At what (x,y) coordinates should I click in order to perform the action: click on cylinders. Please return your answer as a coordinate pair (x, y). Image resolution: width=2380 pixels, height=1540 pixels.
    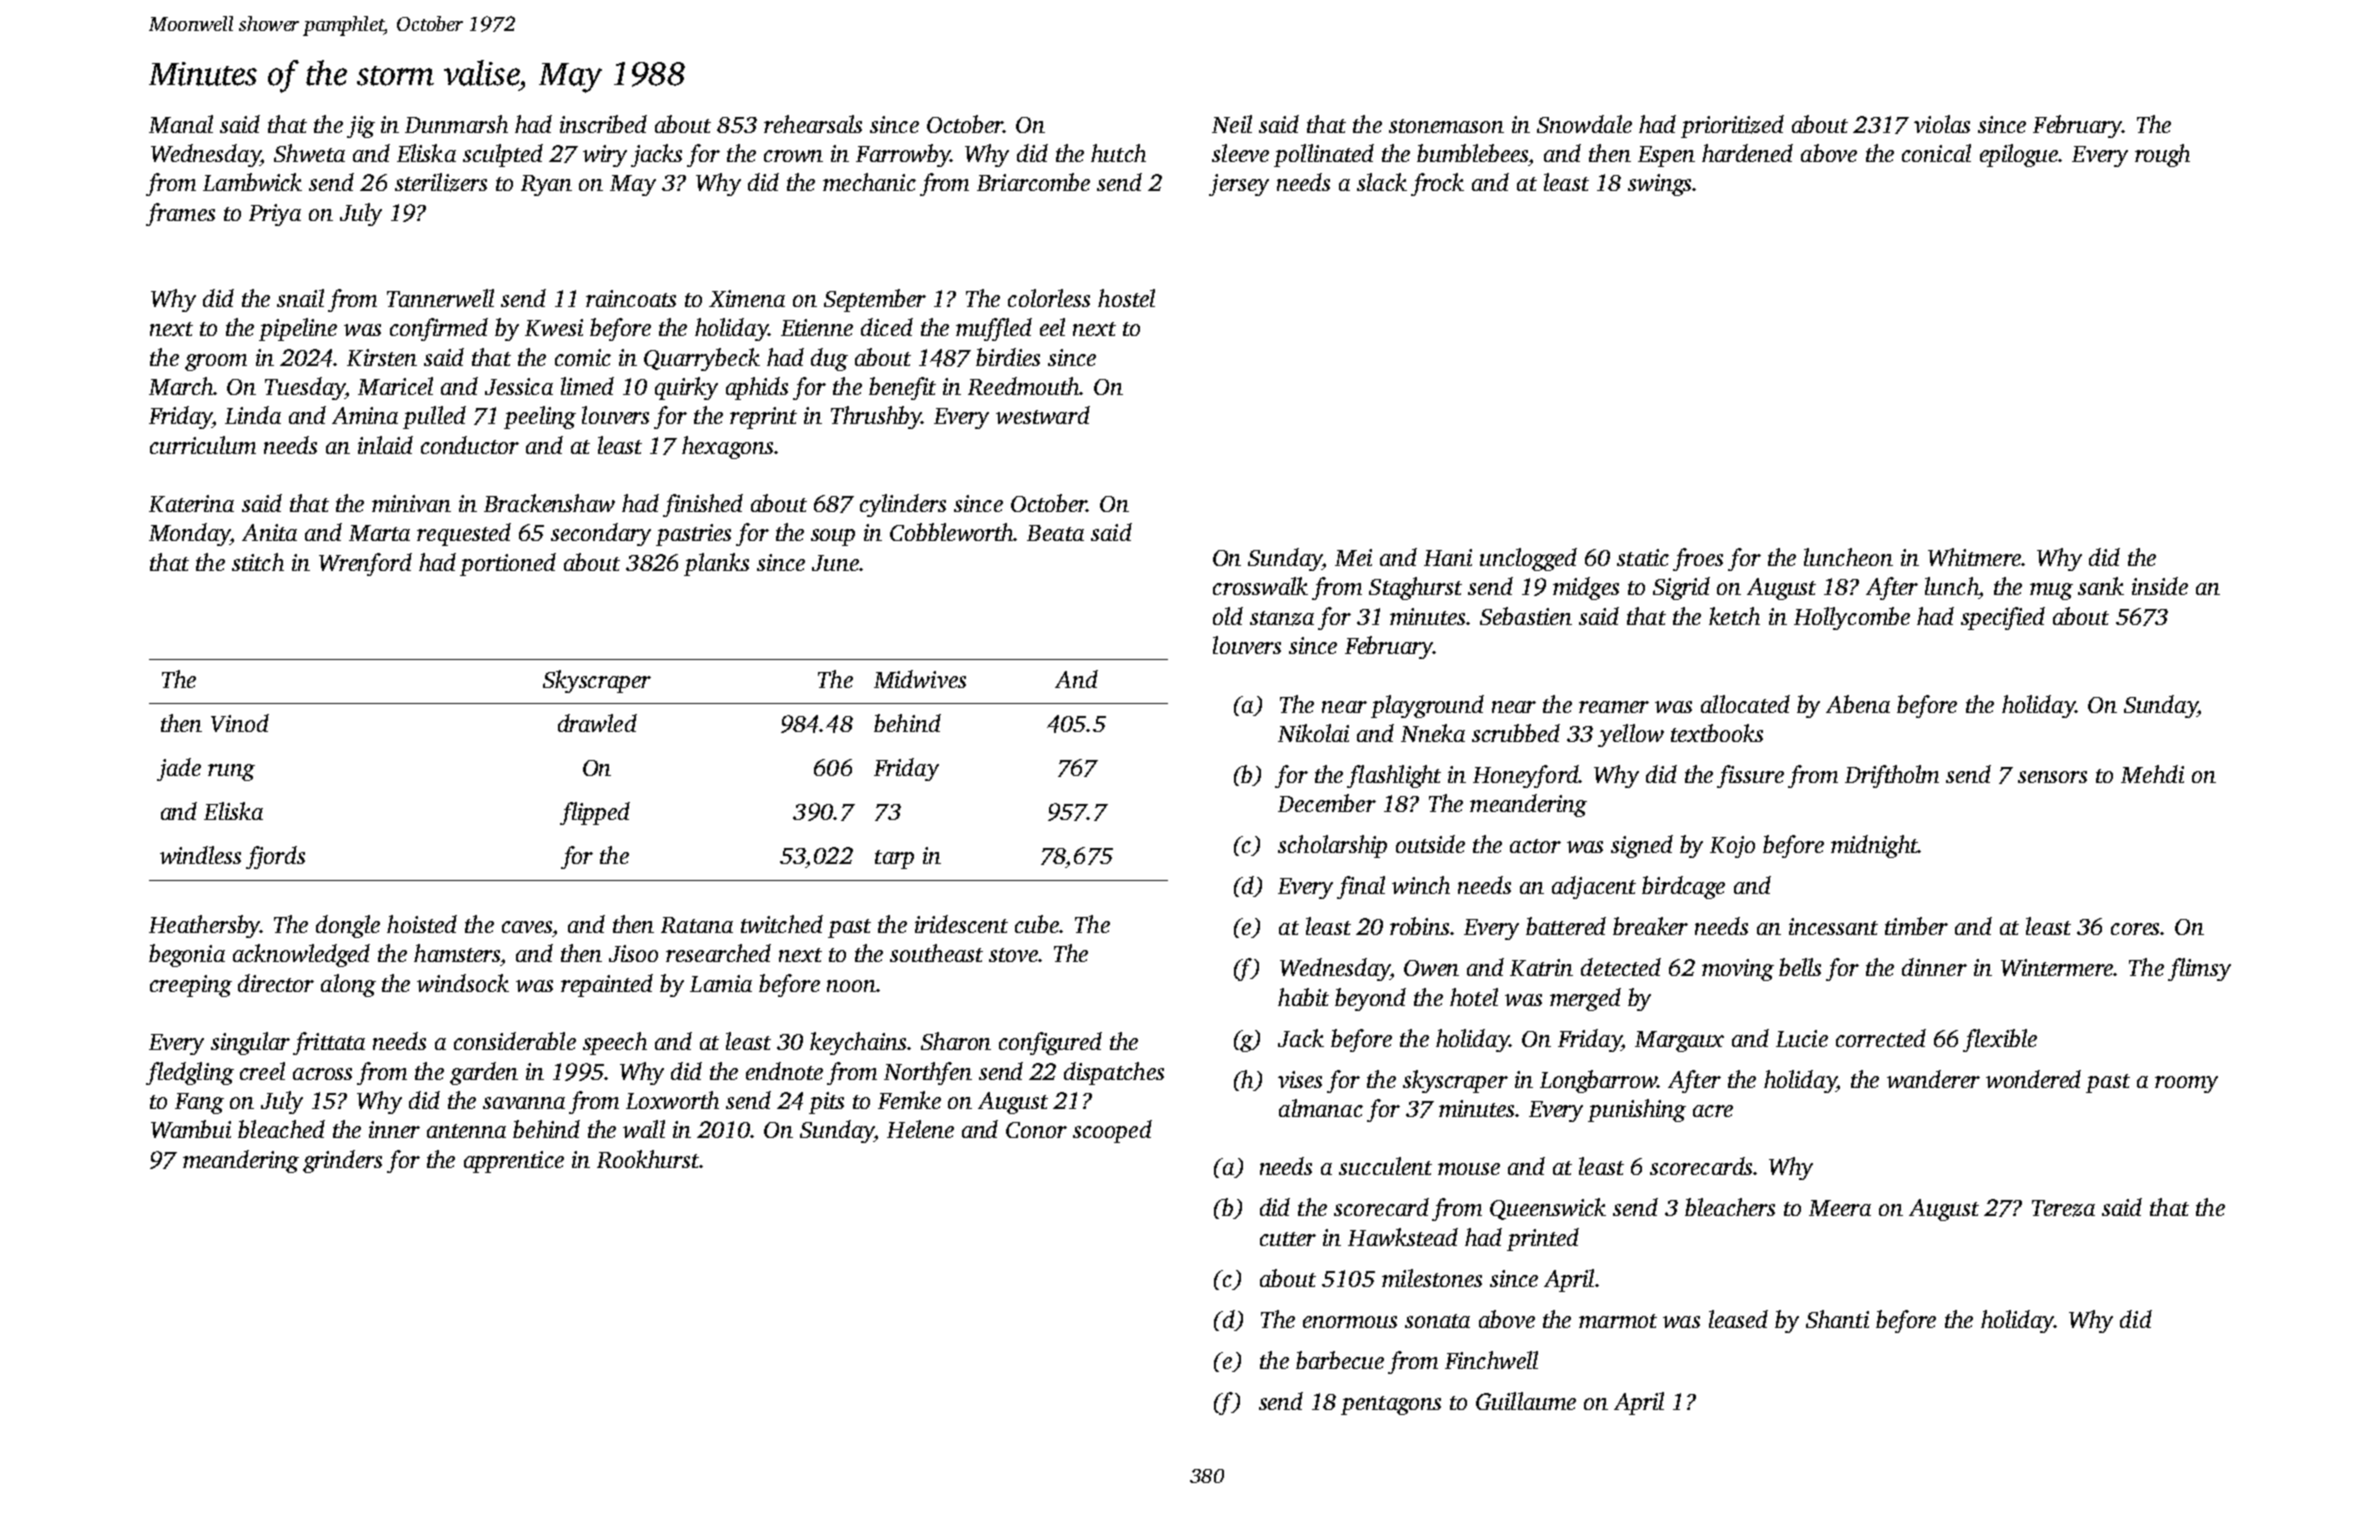
    Looking at the image, I should click on (903, 505).
